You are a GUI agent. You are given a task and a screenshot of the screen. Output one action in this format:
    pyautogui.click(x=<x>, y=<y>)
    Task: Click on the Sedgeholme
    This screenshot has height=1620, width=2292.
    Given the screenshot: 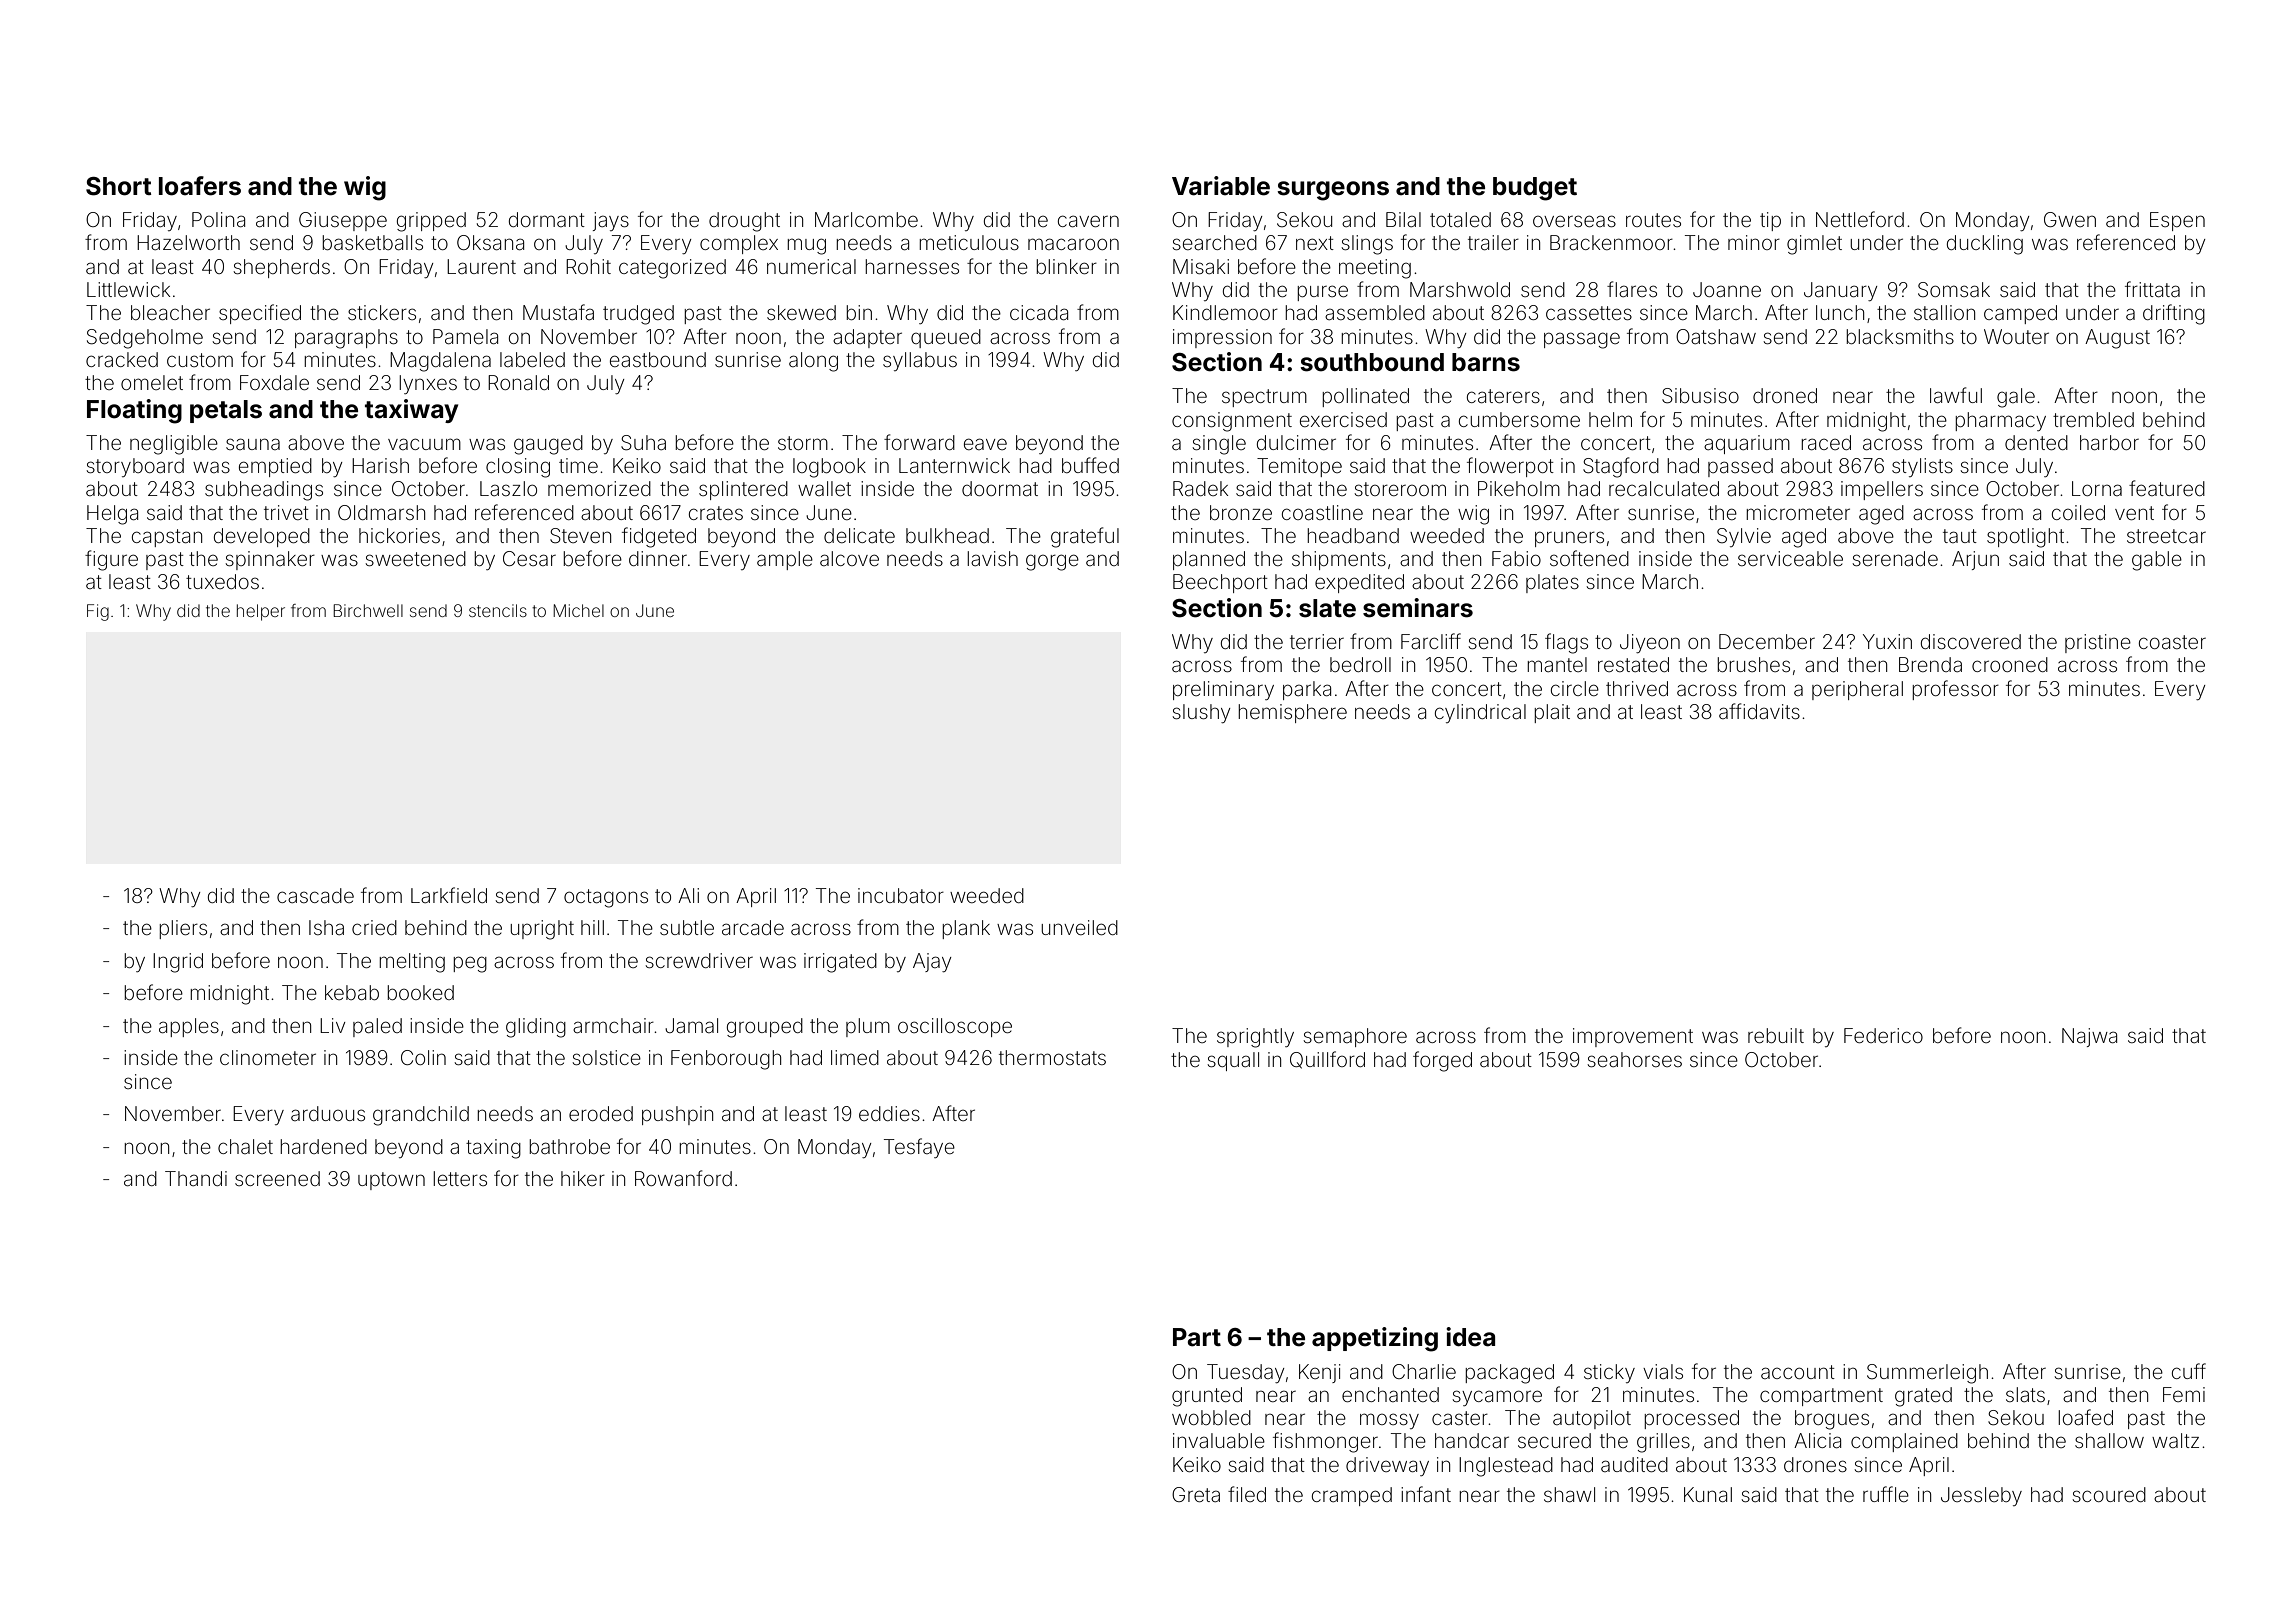 What is the action you would take?
    pyautogui.click(x=145, y=339)
